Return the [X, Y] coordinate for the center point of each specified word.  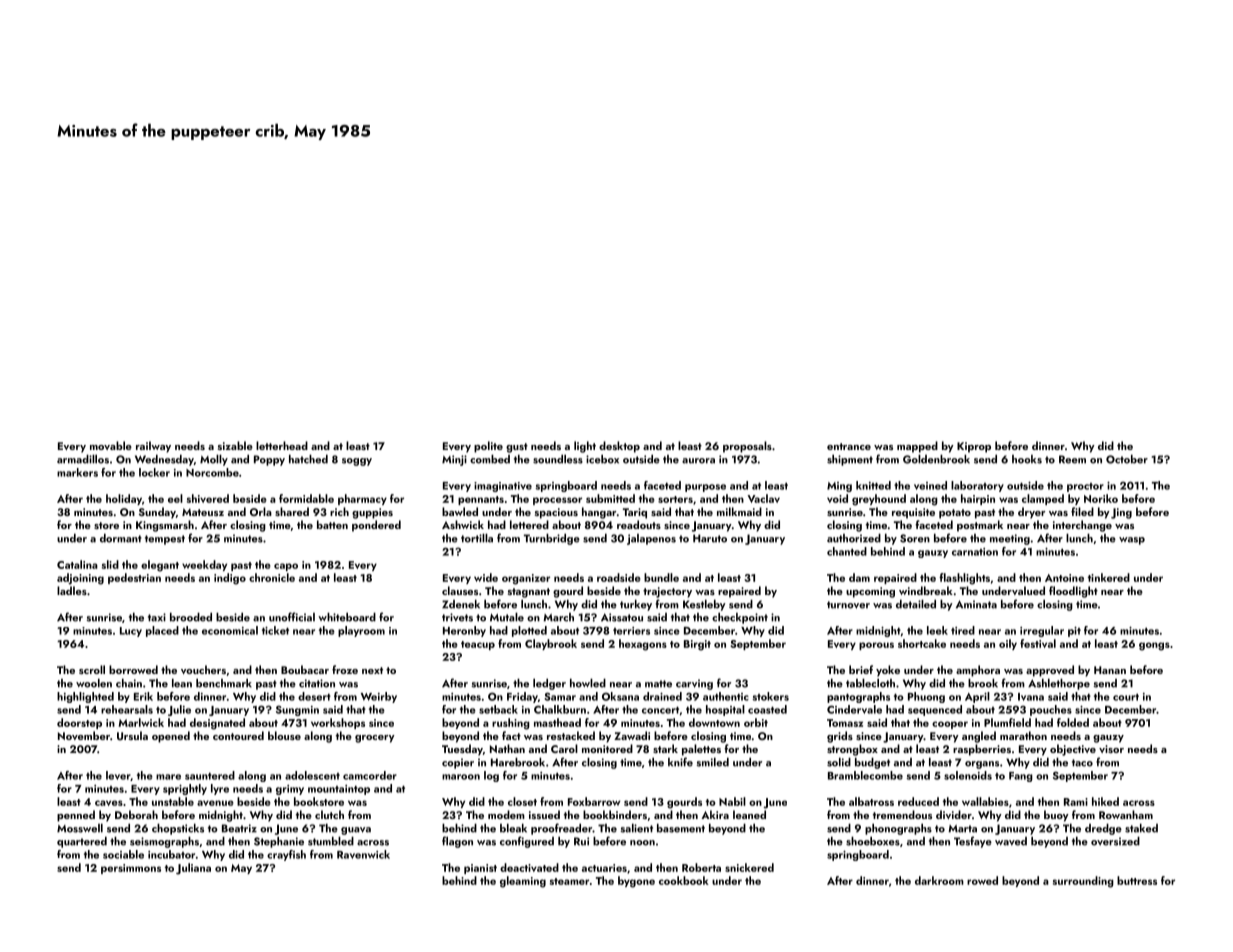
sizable [235, 445]
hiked [1105, 801]
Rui [581, 841]
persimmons [131, 869]
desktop [619, 447]
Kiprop [974, 447]
